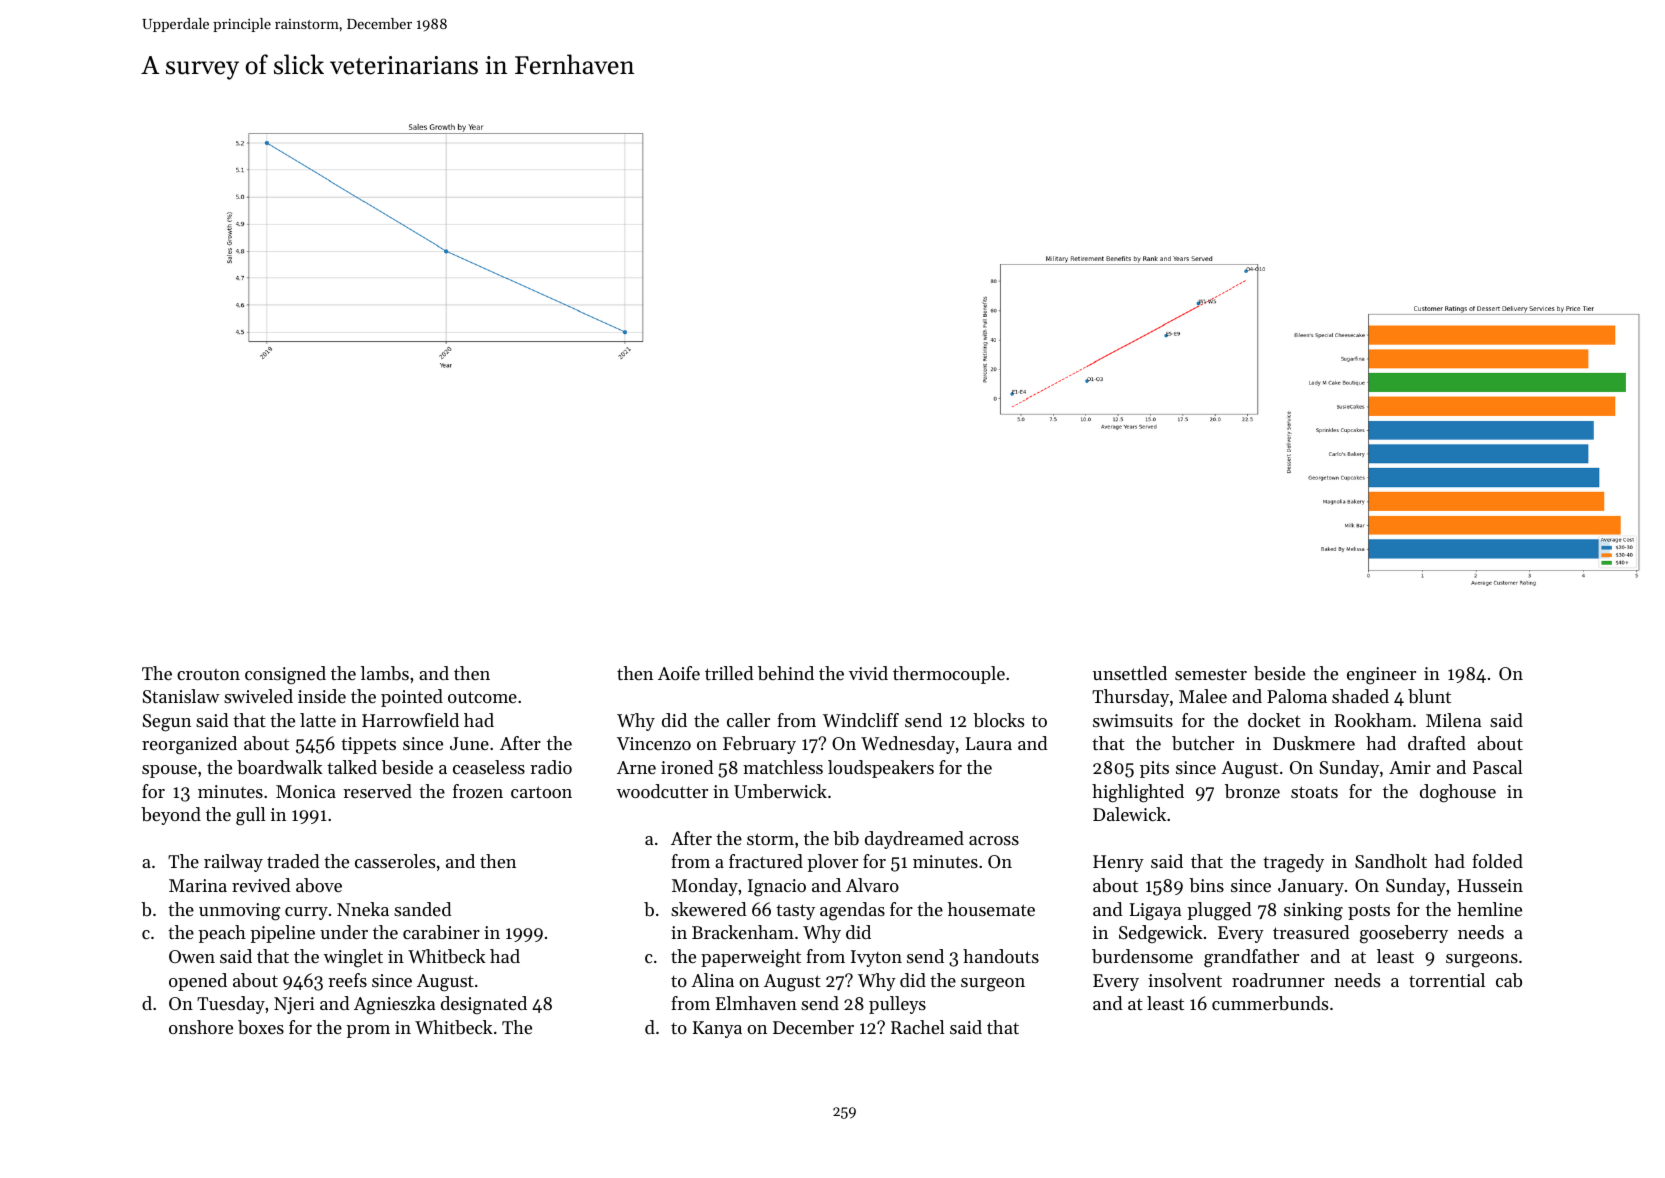  Describe the element at coordinates (198, 982) in the document. I see `opened` at that location.
